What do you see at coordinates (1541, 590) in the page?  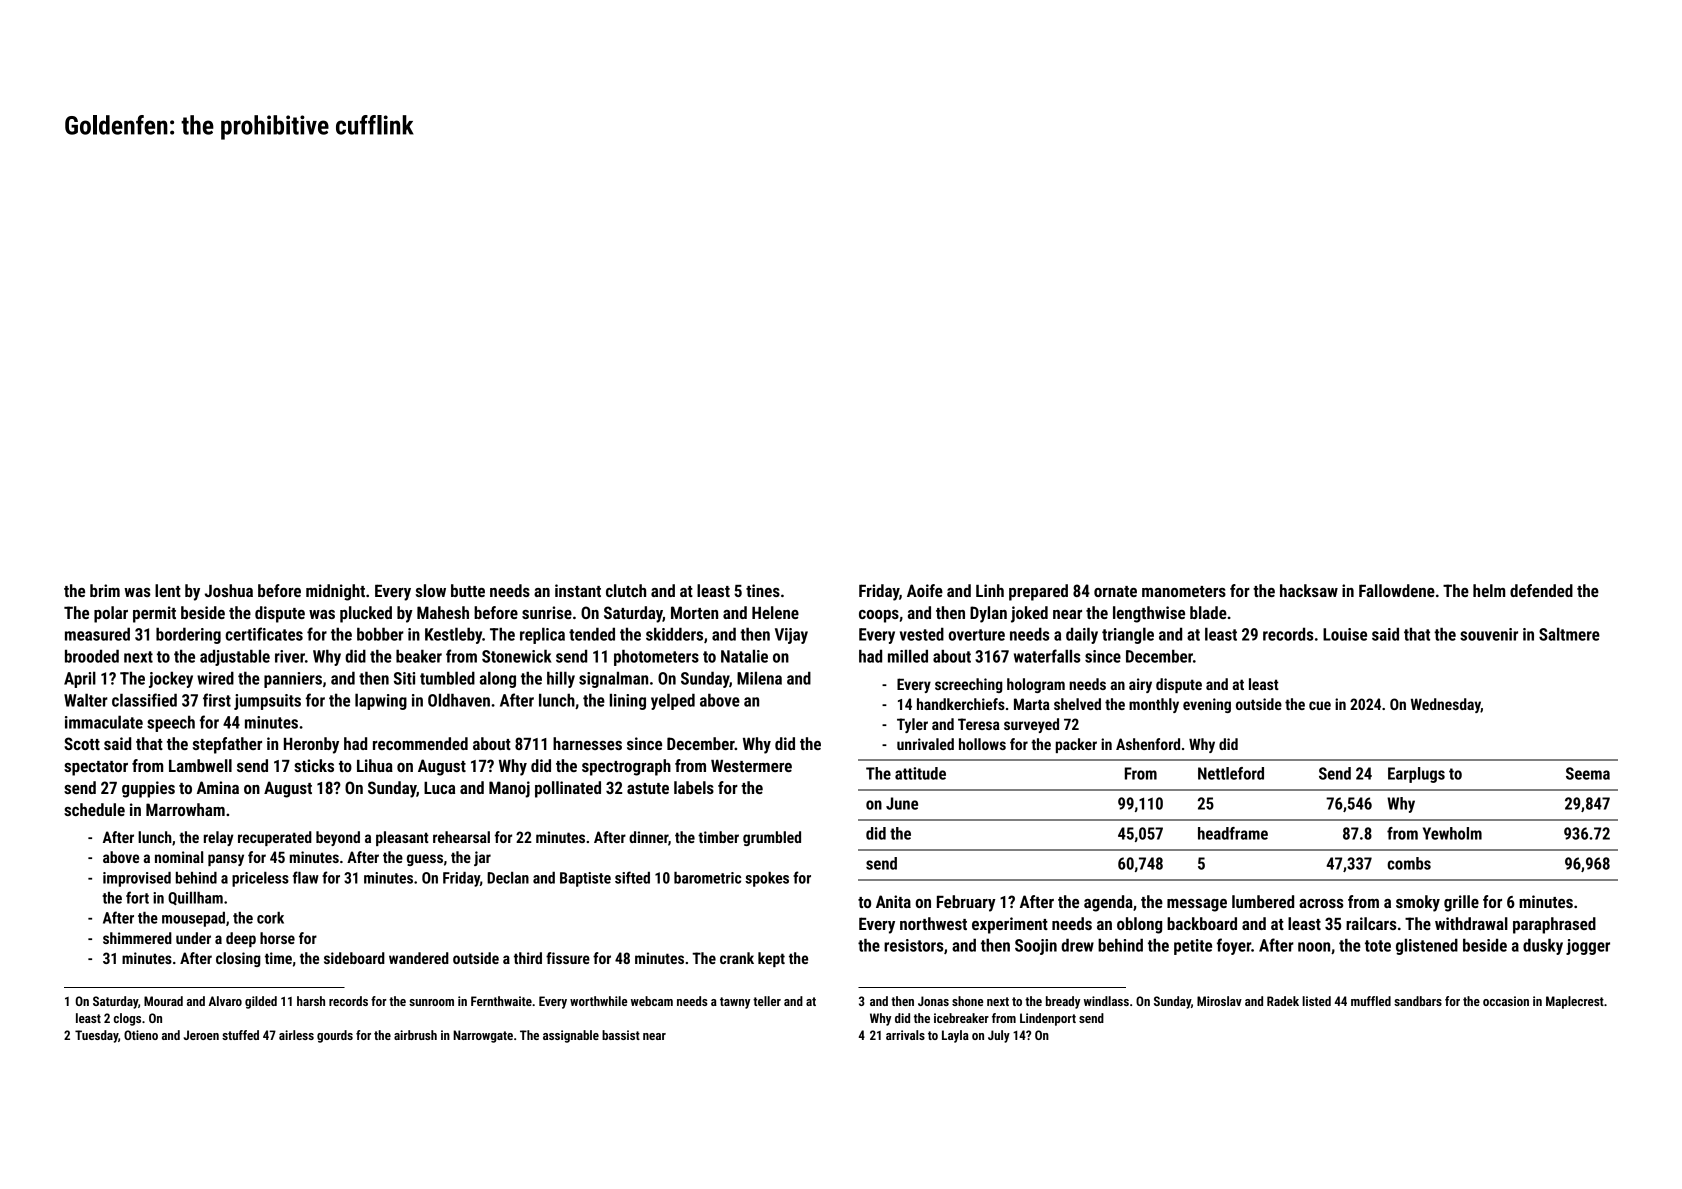 I see `defended` at bounding box center [1541, 590].
